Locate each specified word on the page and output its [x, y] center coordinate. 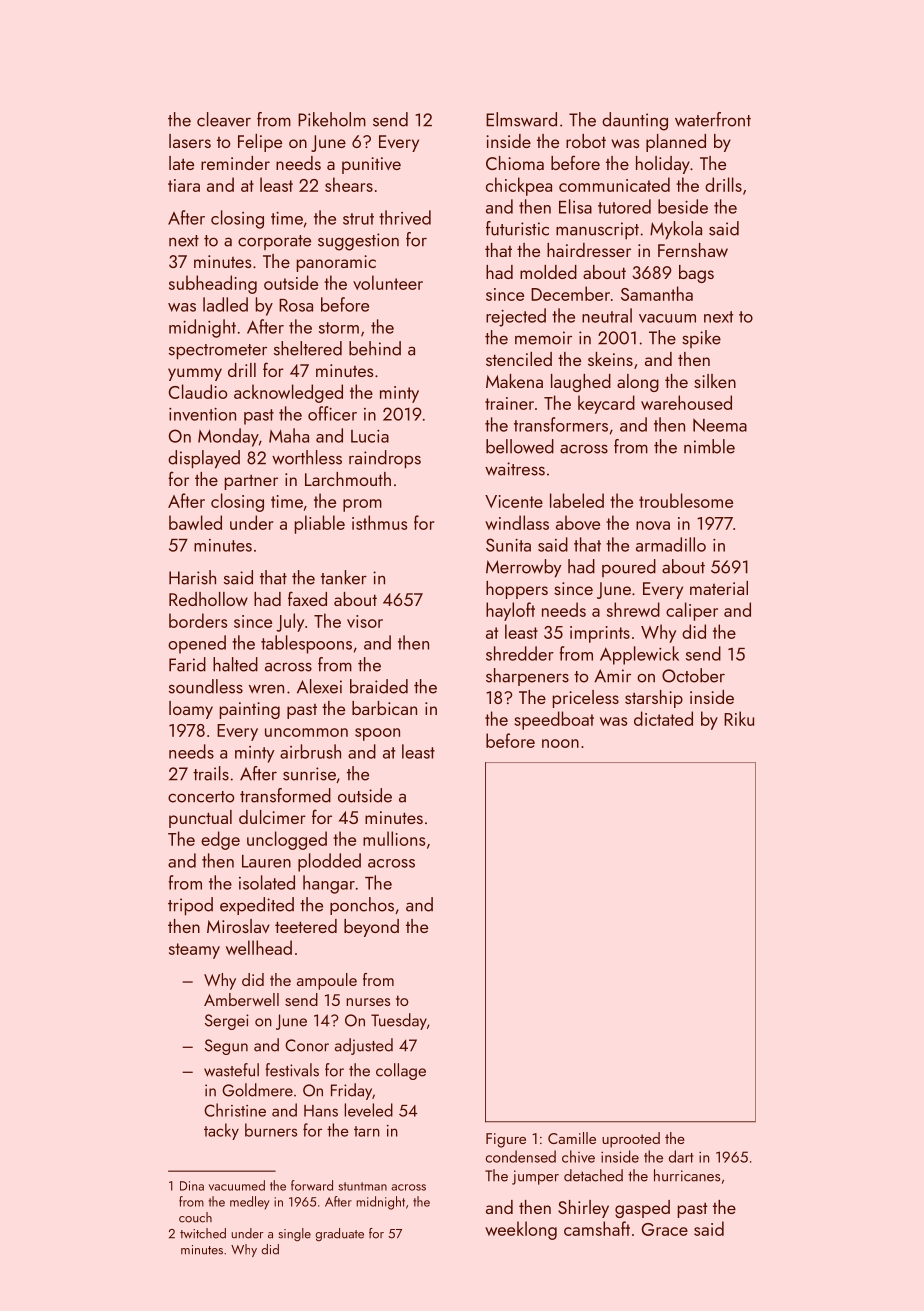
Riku [739, 718]
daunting [635, 121]
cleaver [224, 119]
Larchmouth [348, 479]
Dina [192, 1186]
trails [211, 773]
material [719, 588]
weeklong [521, 1230]
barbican [384, 708]
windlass [517, 522]
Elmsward [521, 119]
